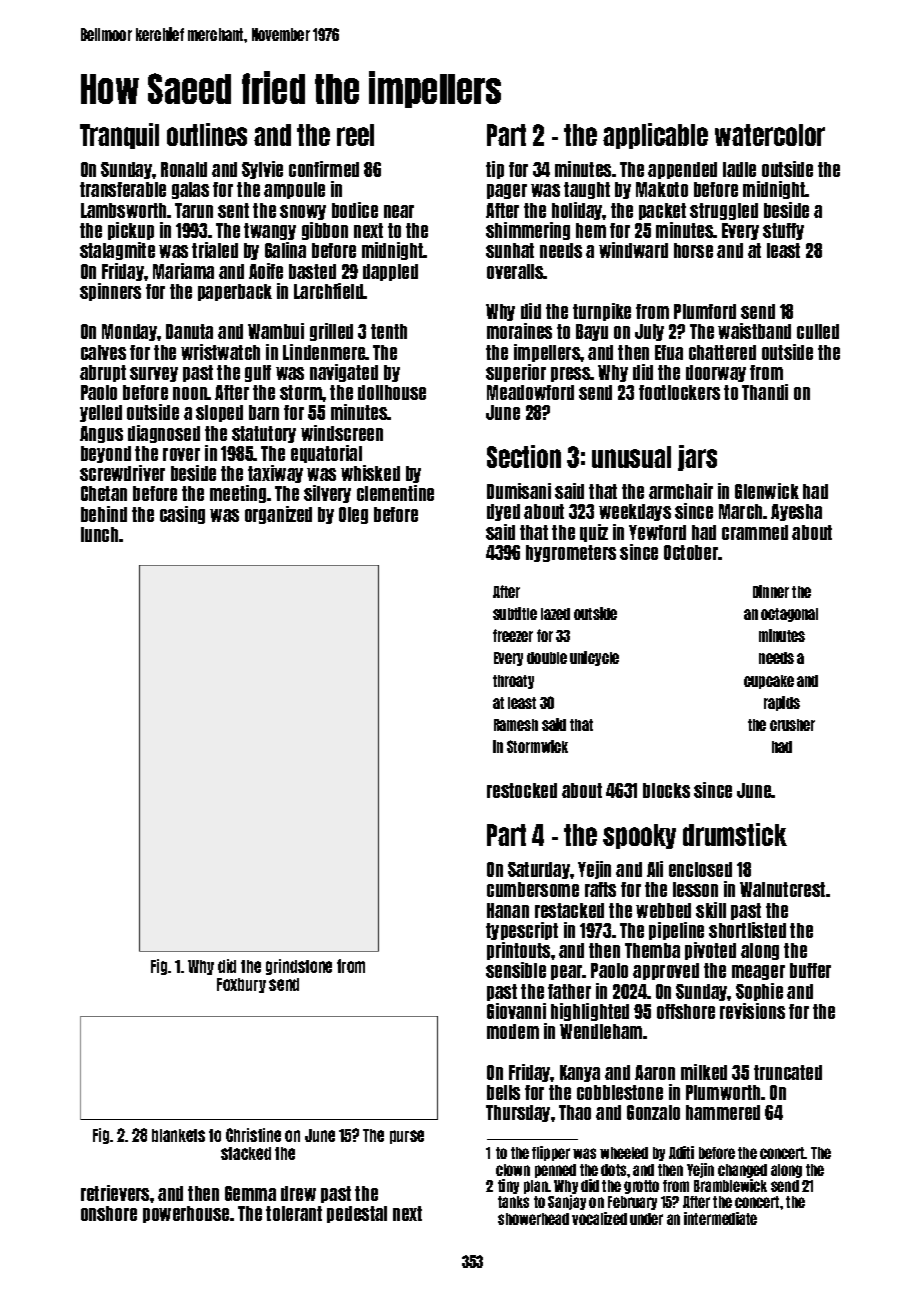  Describe the element at coordinates (294, 1213) in the screenshot. I see `tolerant` at that location.
